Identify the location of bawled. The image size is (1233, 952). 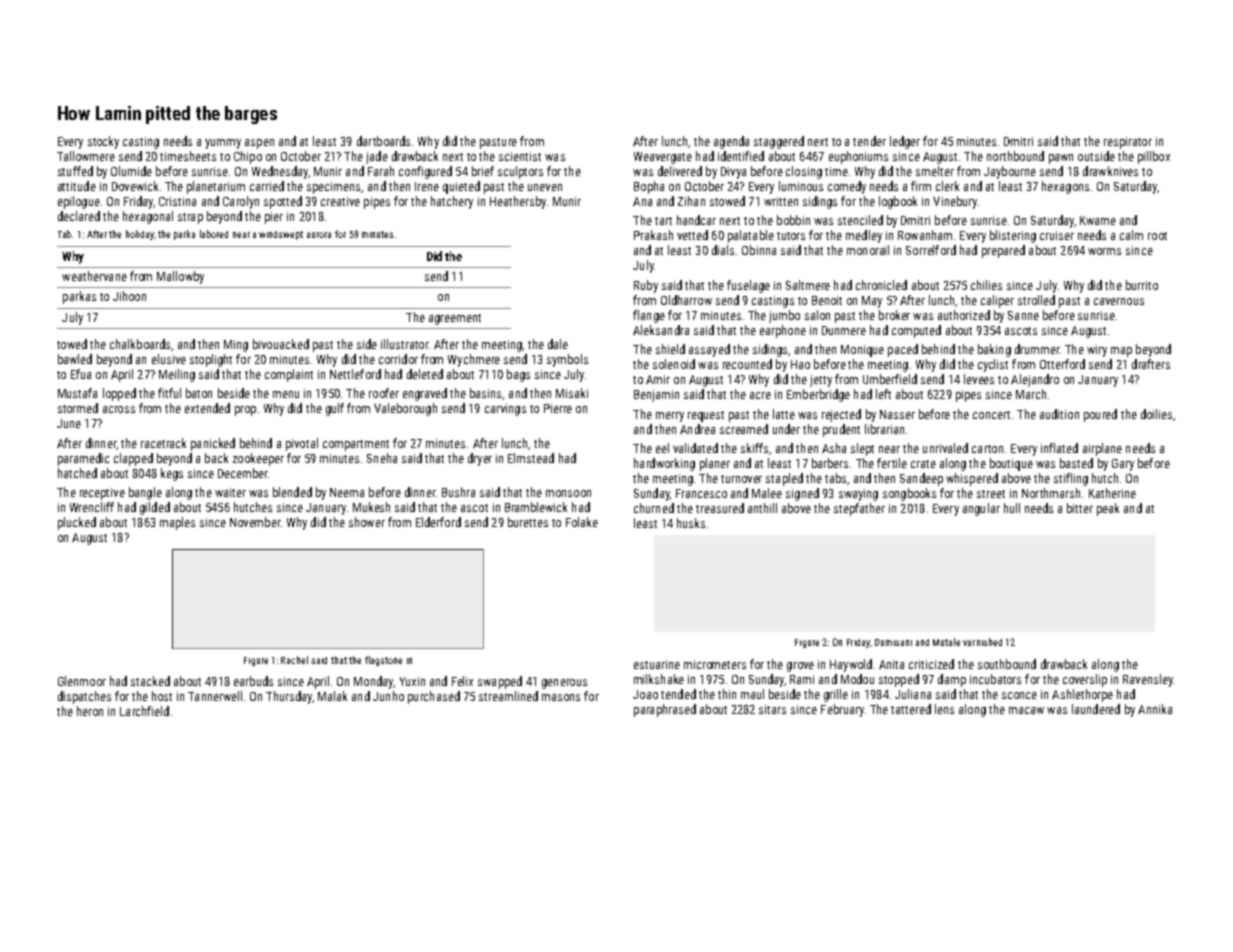
(75, 359).
